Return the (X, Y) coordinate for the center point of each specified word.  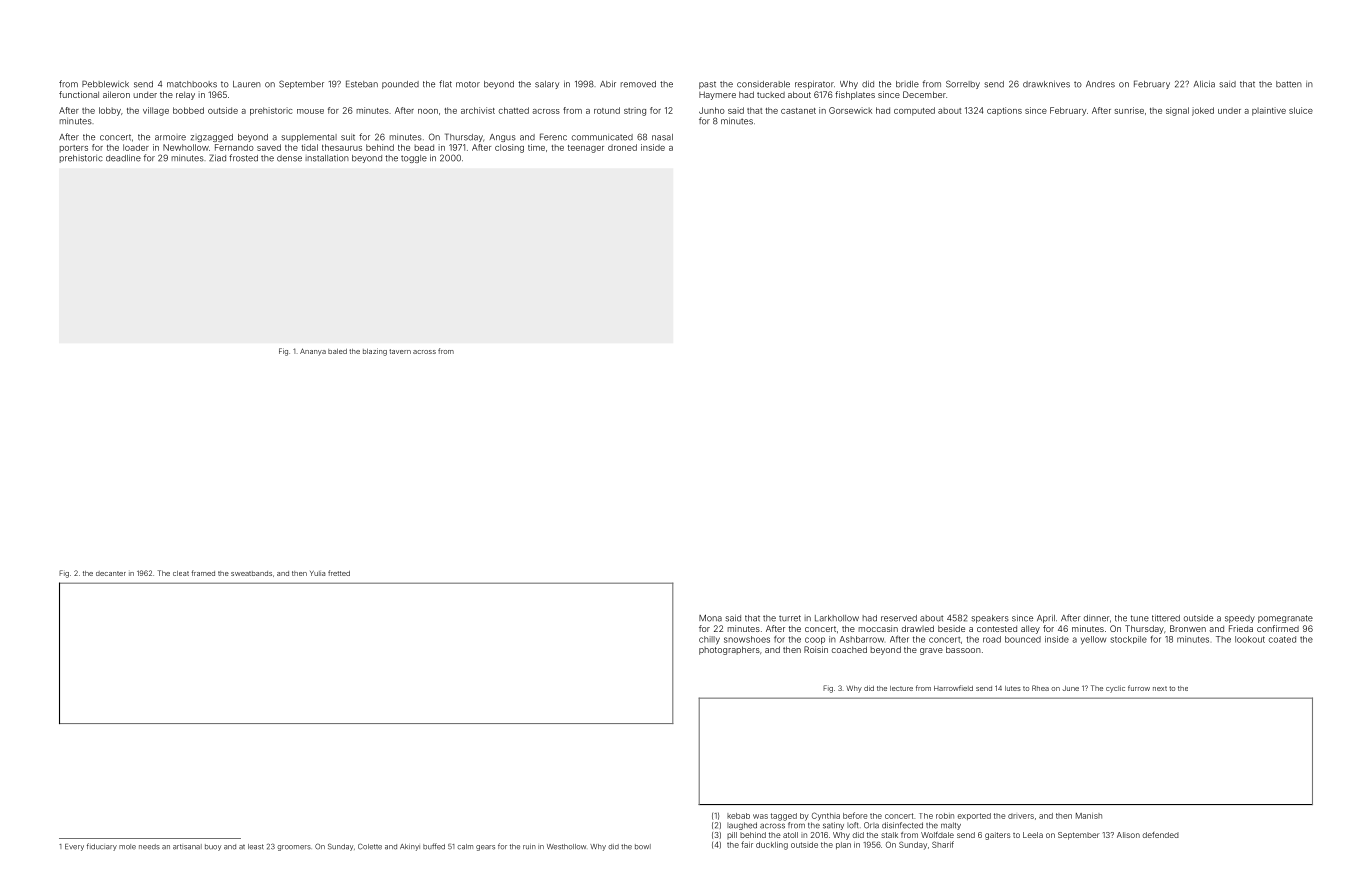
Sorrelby (963, 84)
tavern (400, 351)
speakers (990, 619)
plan (843, 845)
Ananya (313, 352)
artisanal (187, 847)
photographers (729, 650)
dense (289, 158)
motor (468, 84)
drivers (1021, 816)
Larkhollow (837, 618)
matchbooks (192, 84)
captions (1004, 111)
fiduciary (102, 847)
